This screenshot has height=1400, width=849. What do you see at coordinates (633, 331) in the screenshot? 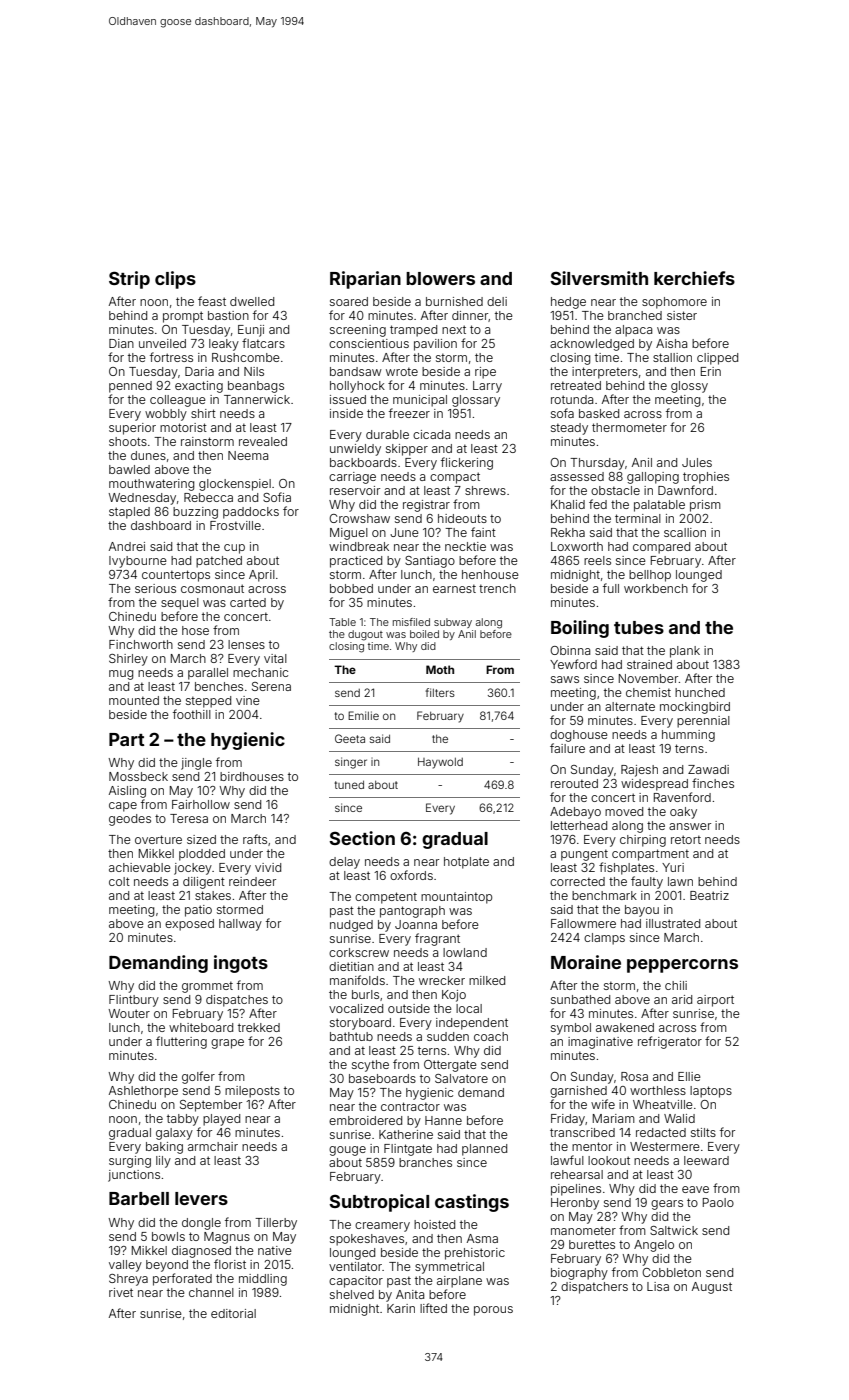
I see `alpaca` at bounding box center [633, 331].
